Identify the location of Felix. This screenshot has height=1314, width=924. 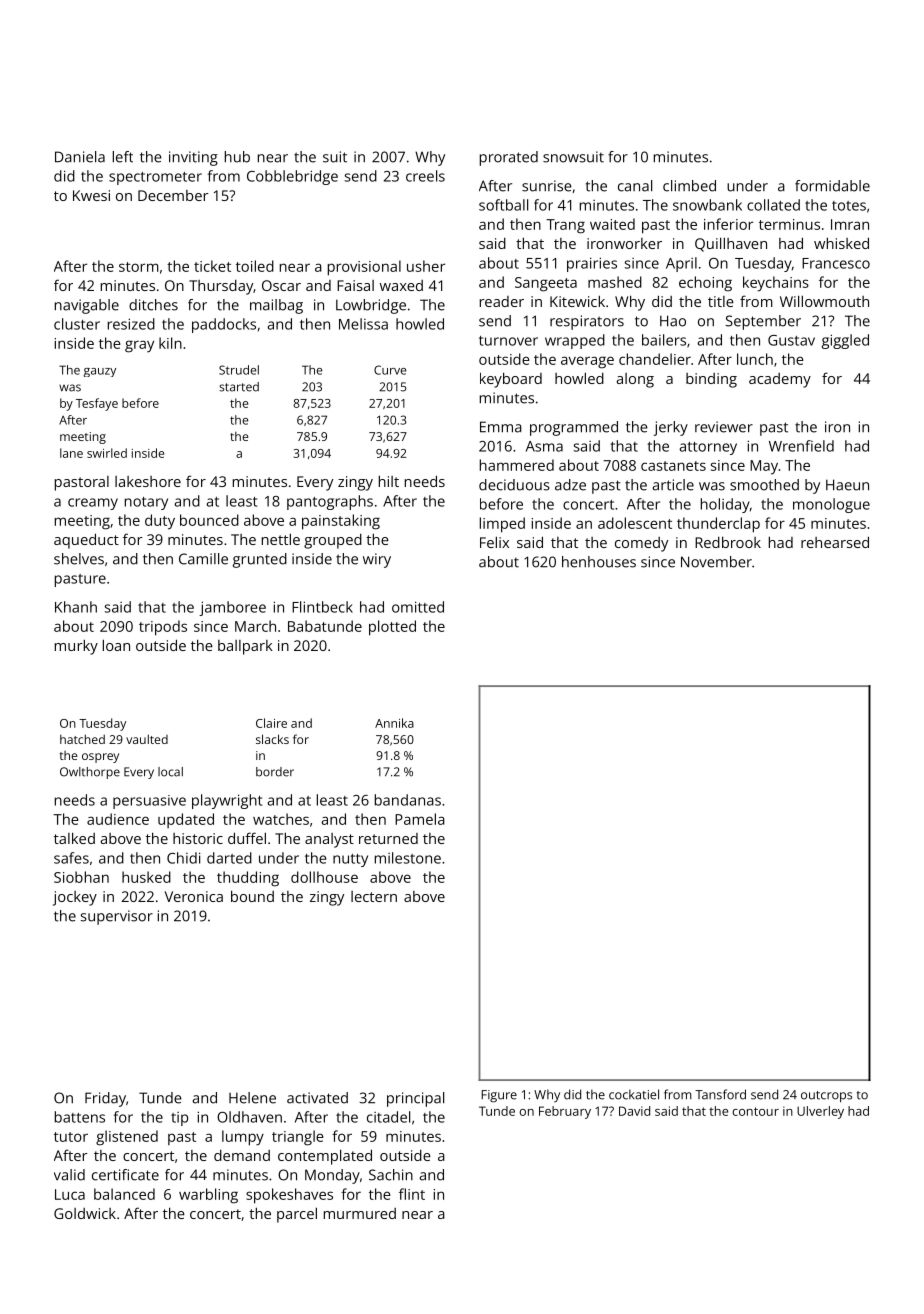
(494, 542).
